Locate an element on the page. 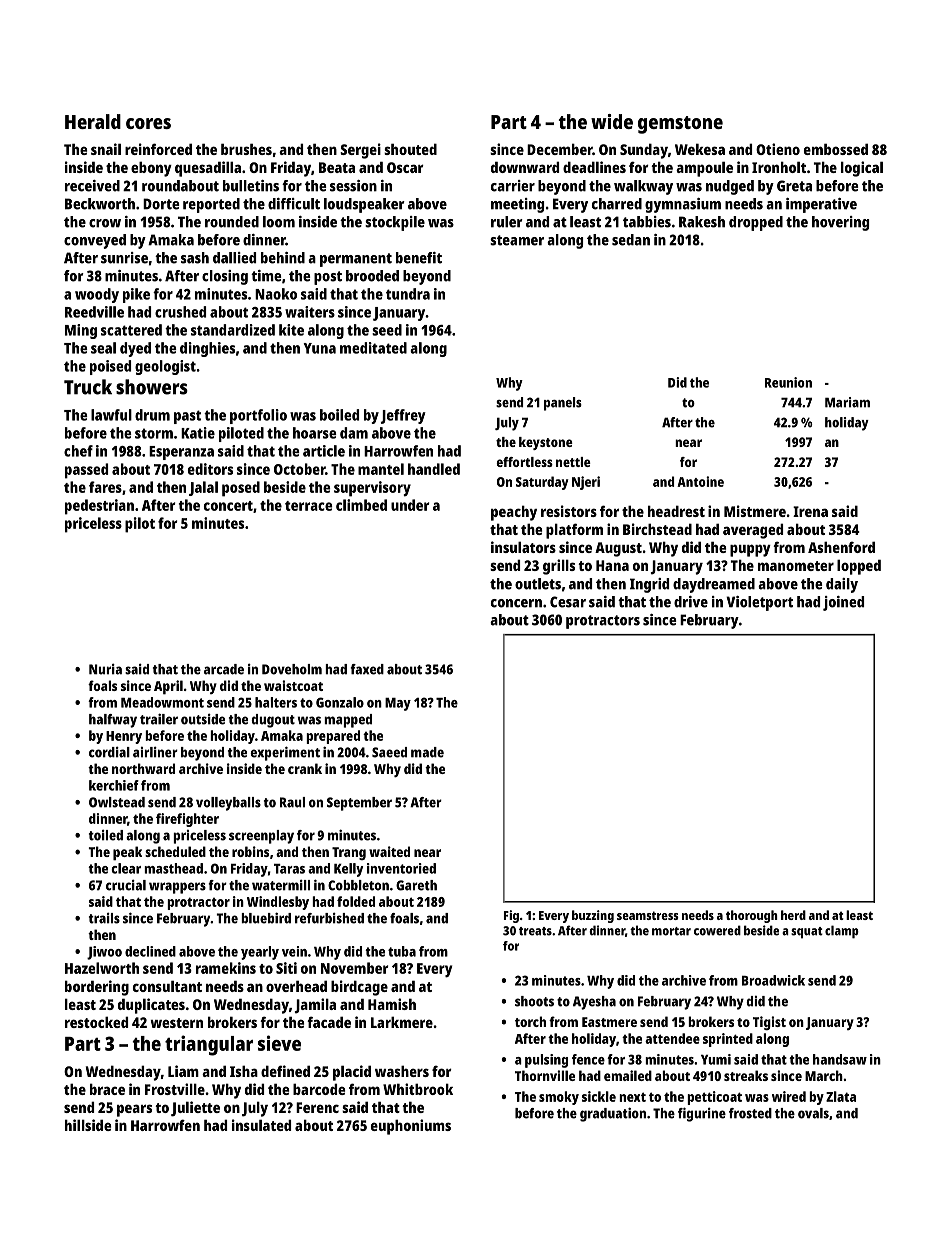 This image has width=952, height=1233. gymnasium is located at coordinates (683, 205).
